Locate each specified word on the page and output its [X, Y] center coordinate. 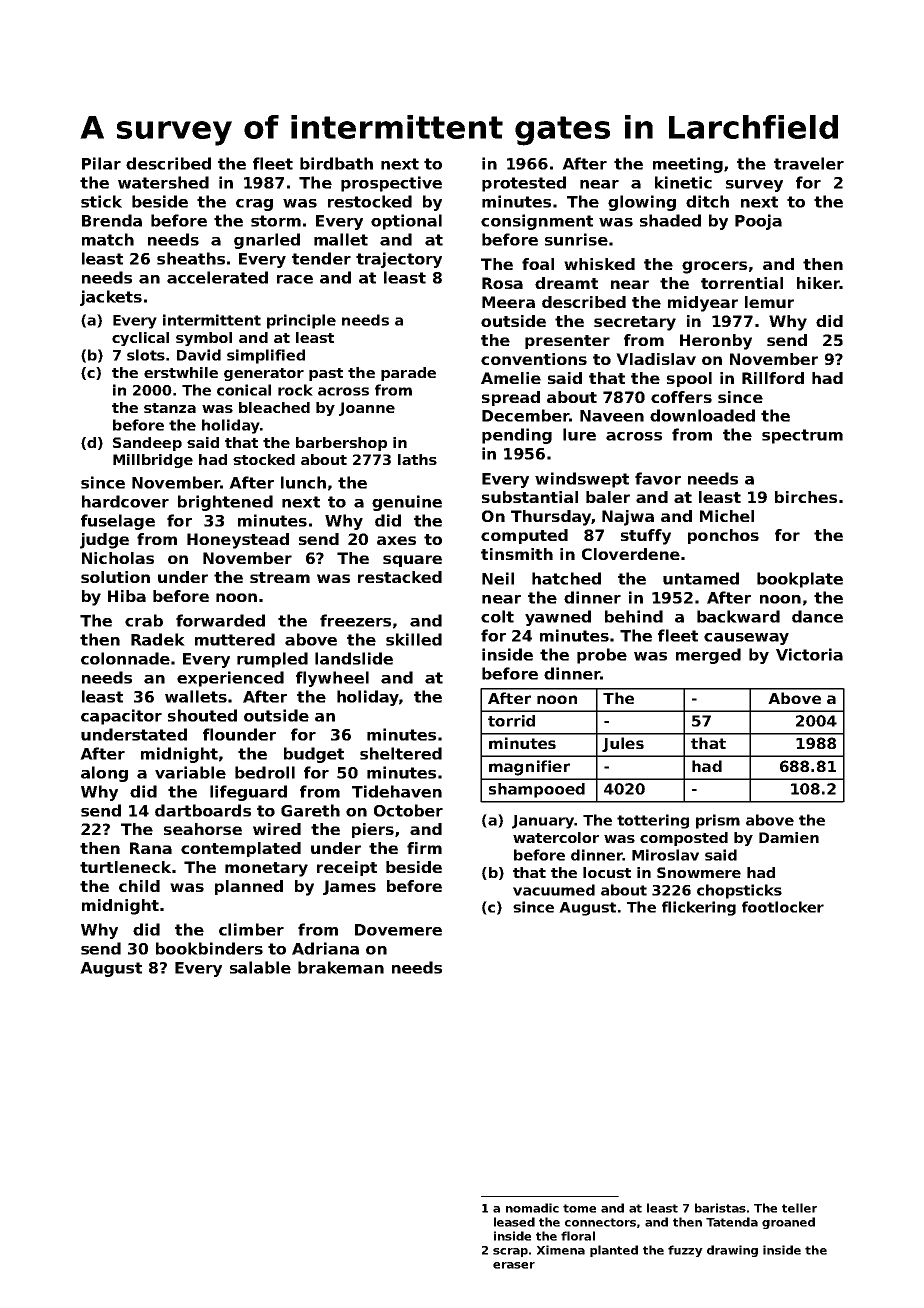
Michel [727, 516]
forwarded [220, 620]
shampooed [537, 790]
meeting [688, 165]
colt [497, 616]
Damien [789, 837]
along [104, 774]
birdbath [336, 163]
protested [524, 184]
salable [260, 967]
